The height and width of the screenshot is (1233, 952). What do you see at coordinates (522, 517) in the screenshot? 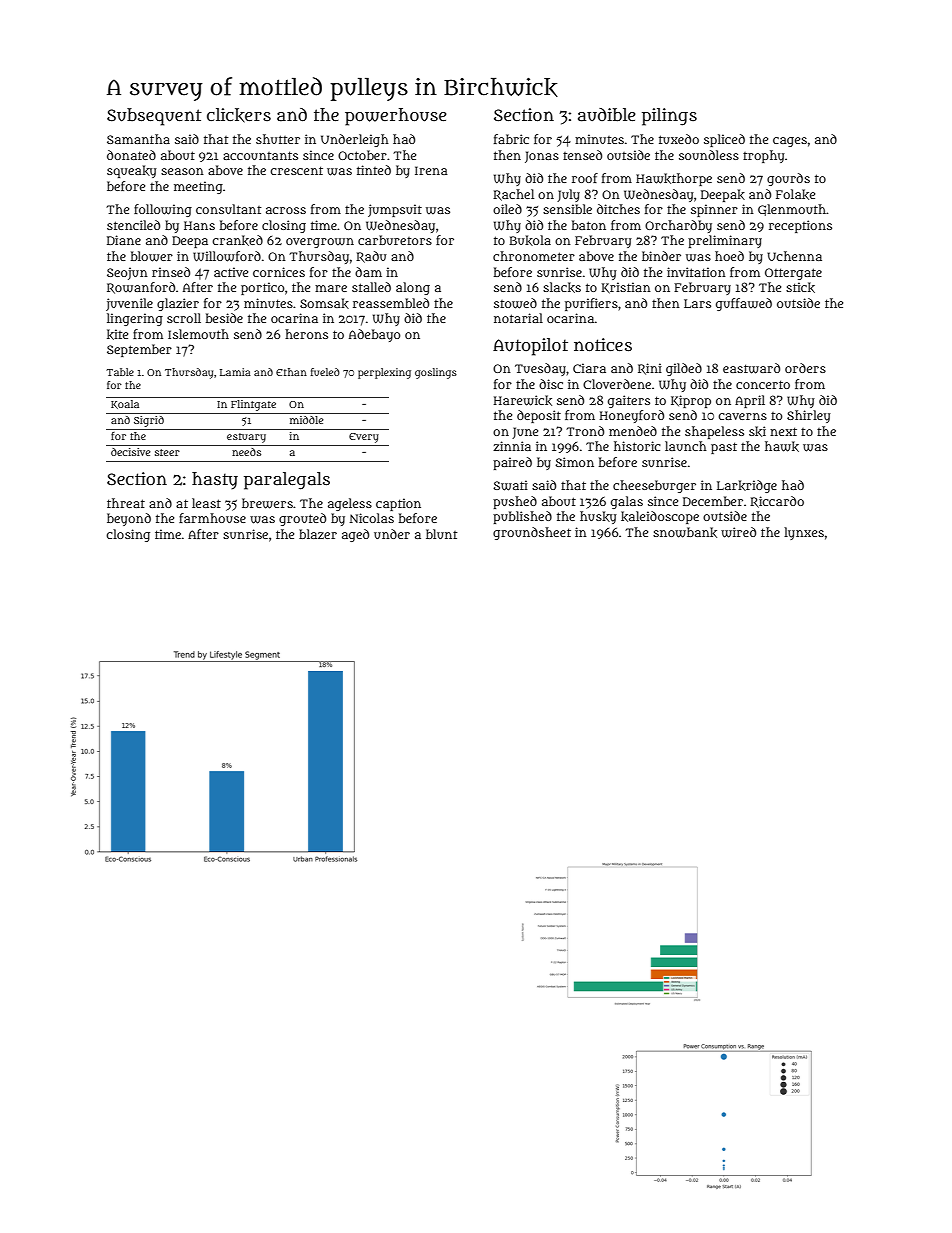
I see `published` at bounding box center [522, 517].
